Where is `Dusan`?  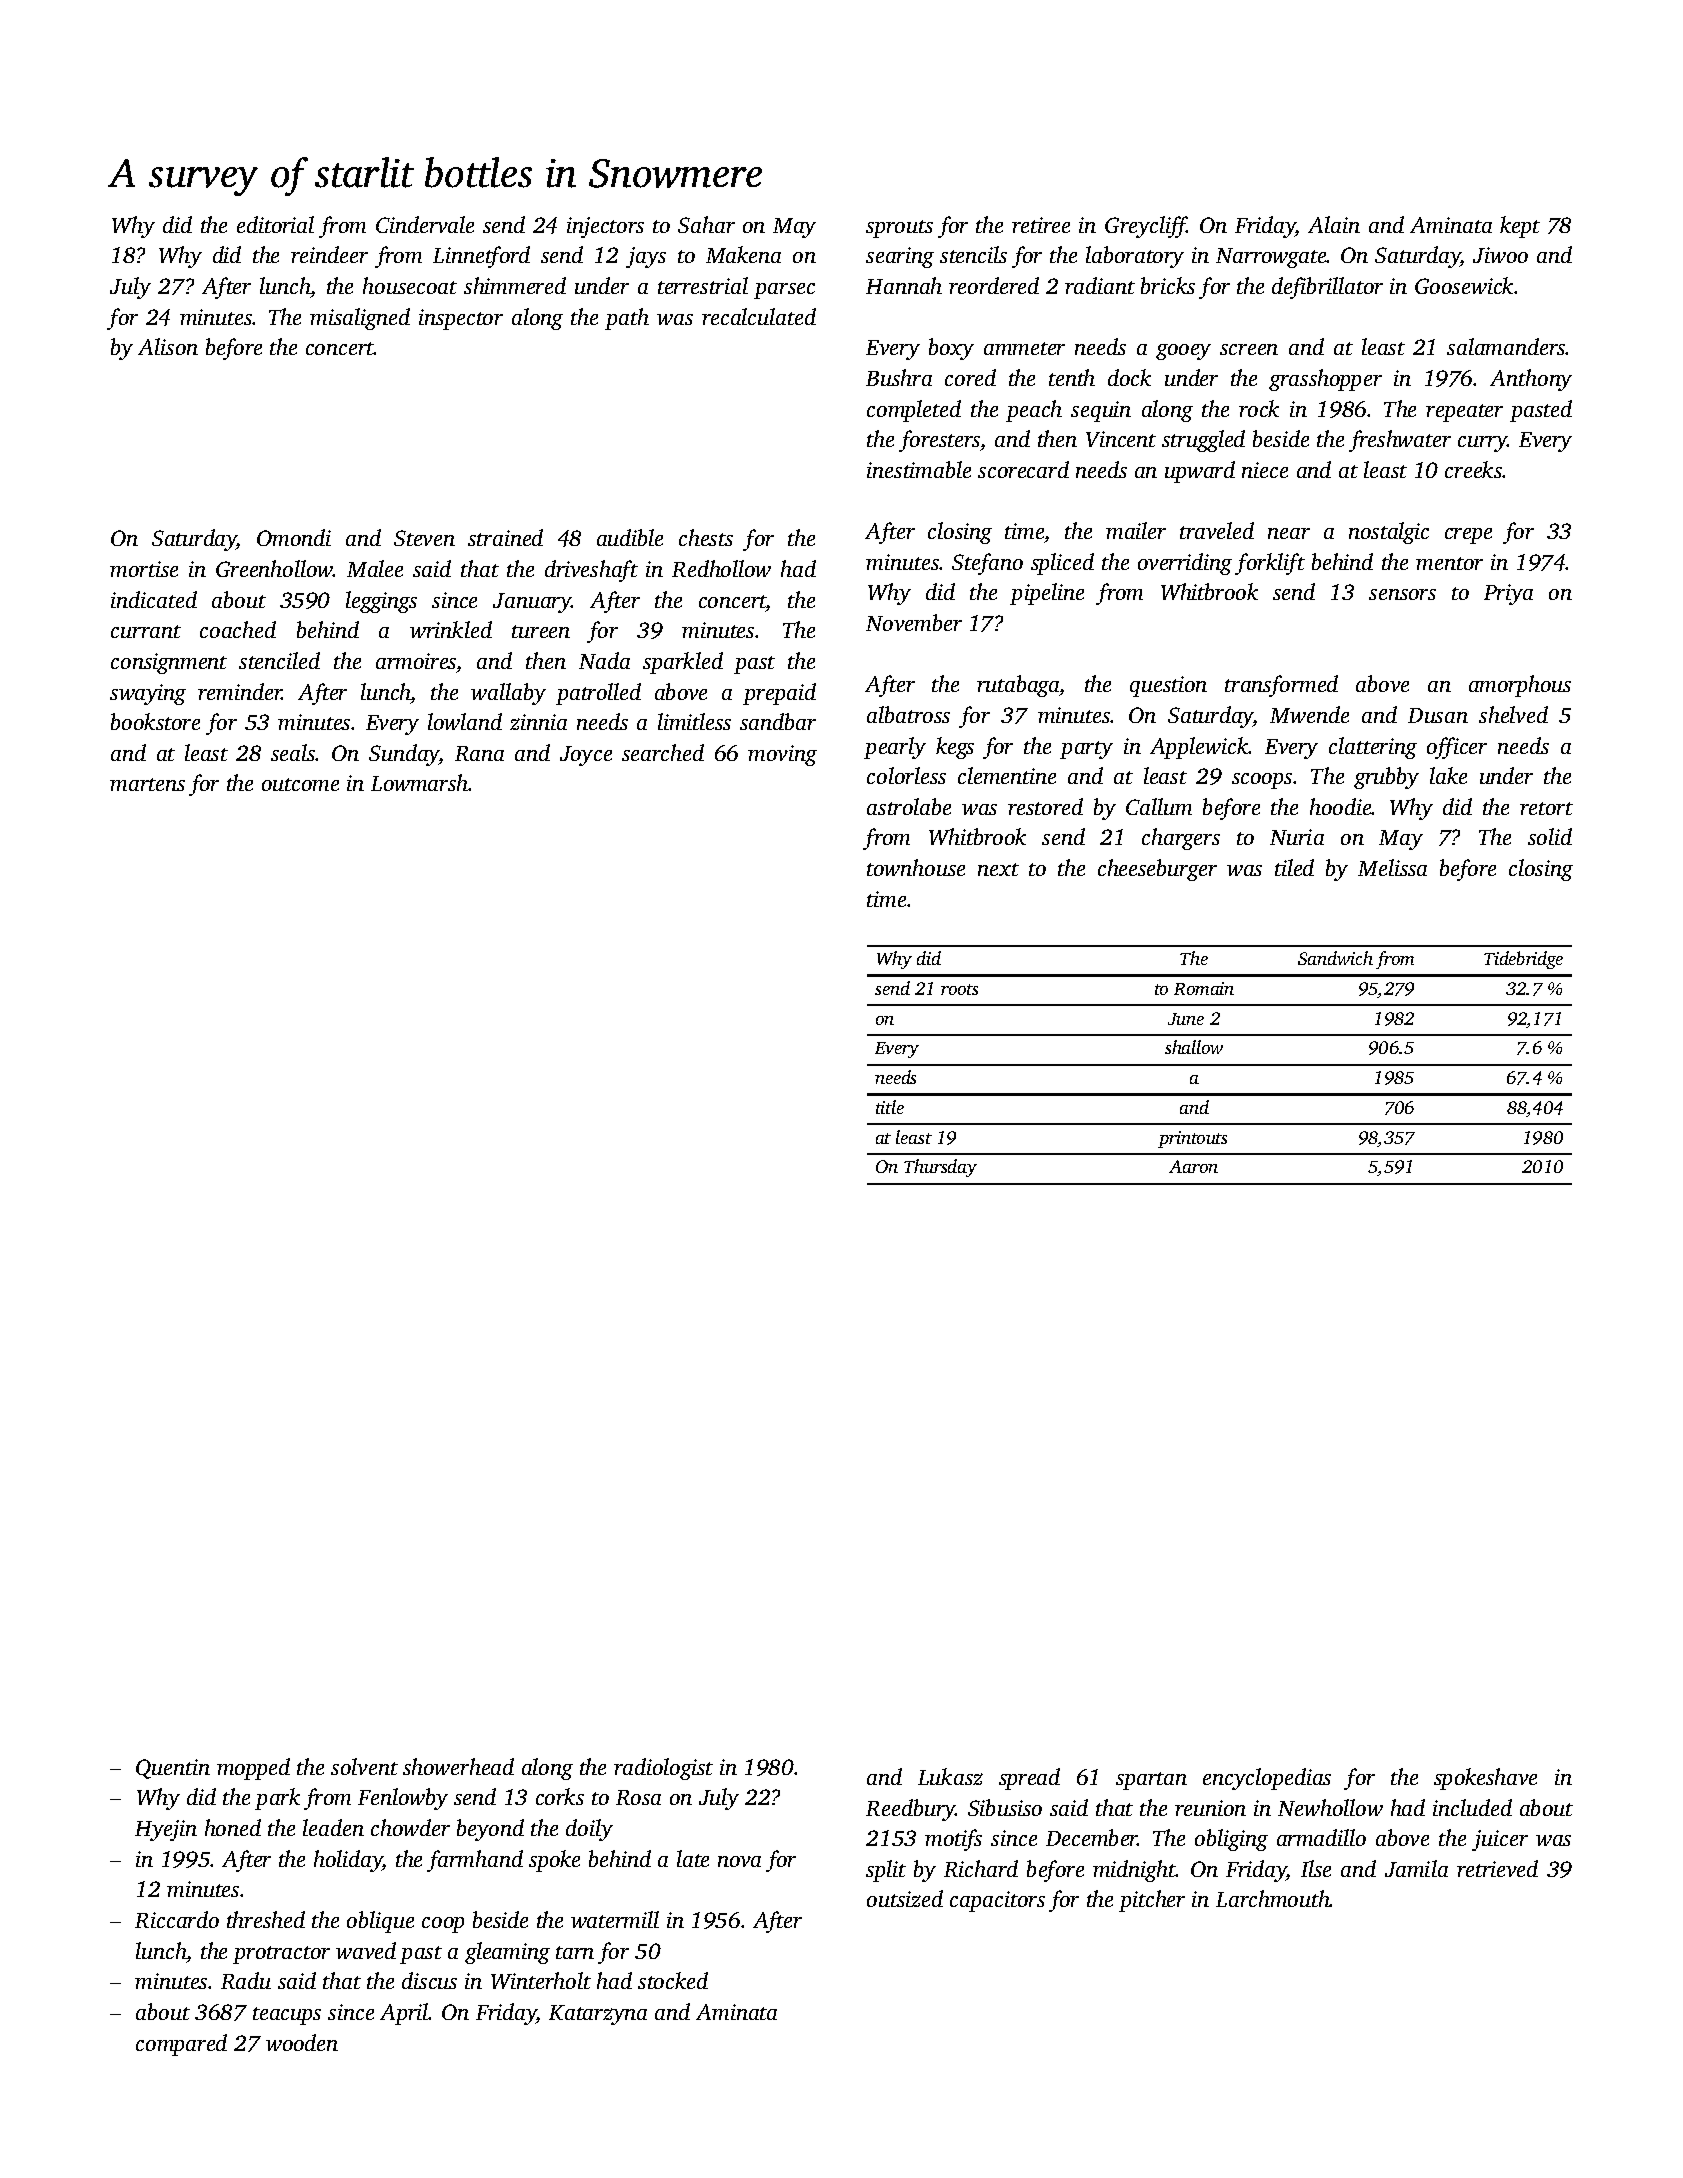 Dusan is located at coordinates (1438, 715).
